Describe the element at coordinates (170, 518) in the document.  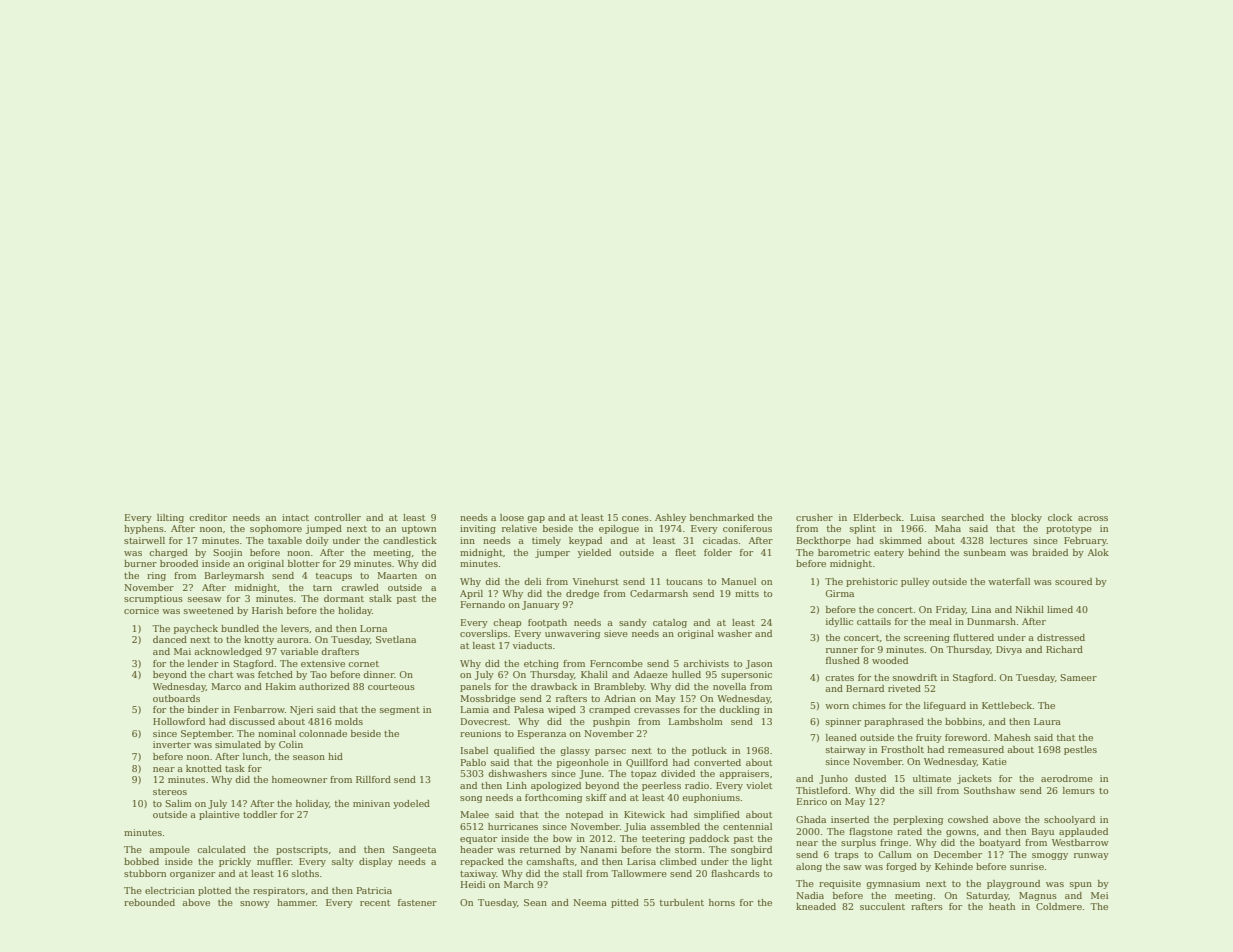
I see `lilting` at that location.
